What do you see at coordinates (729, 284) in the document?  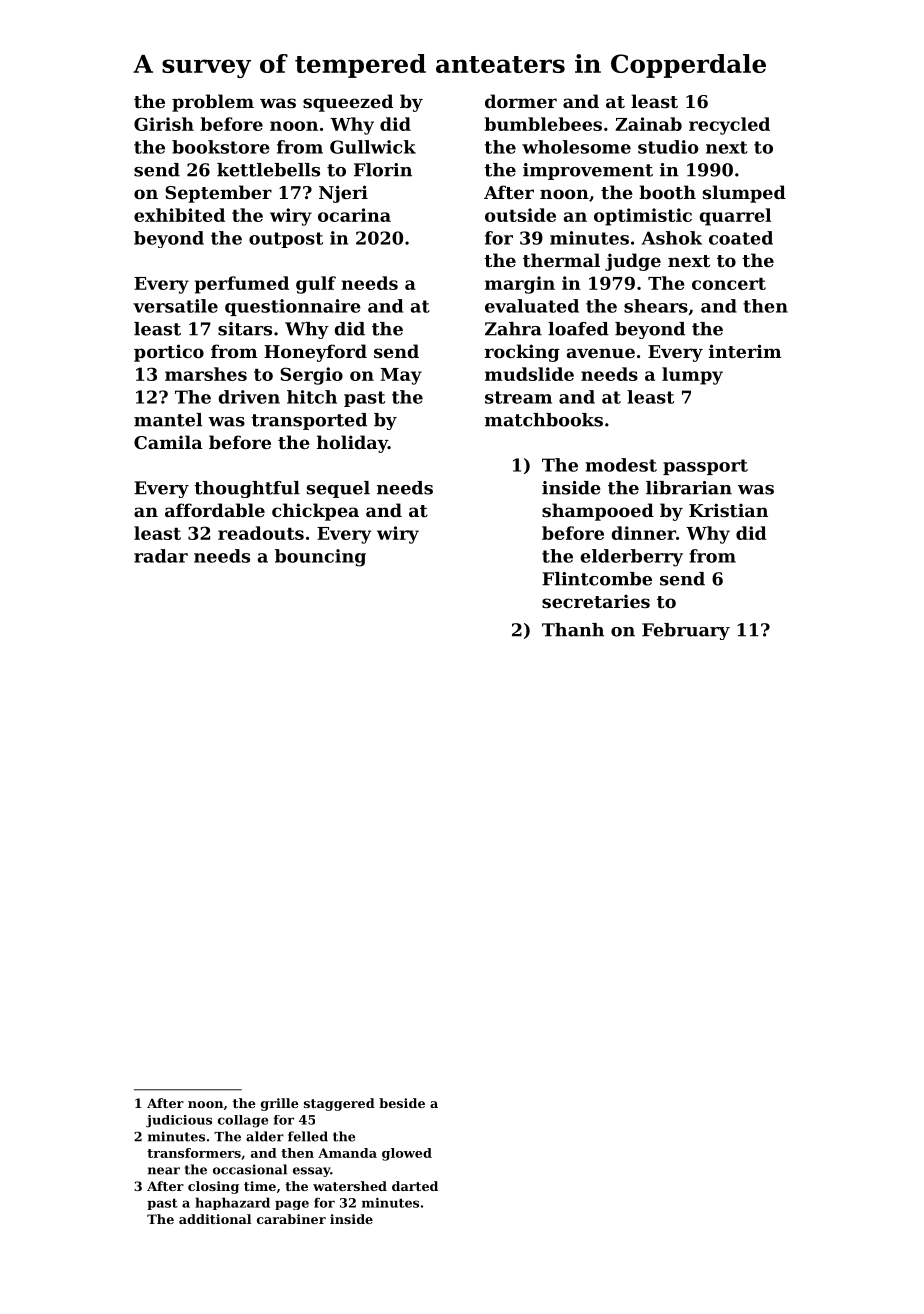 I see `concert` at bounding box center [729, 284].
